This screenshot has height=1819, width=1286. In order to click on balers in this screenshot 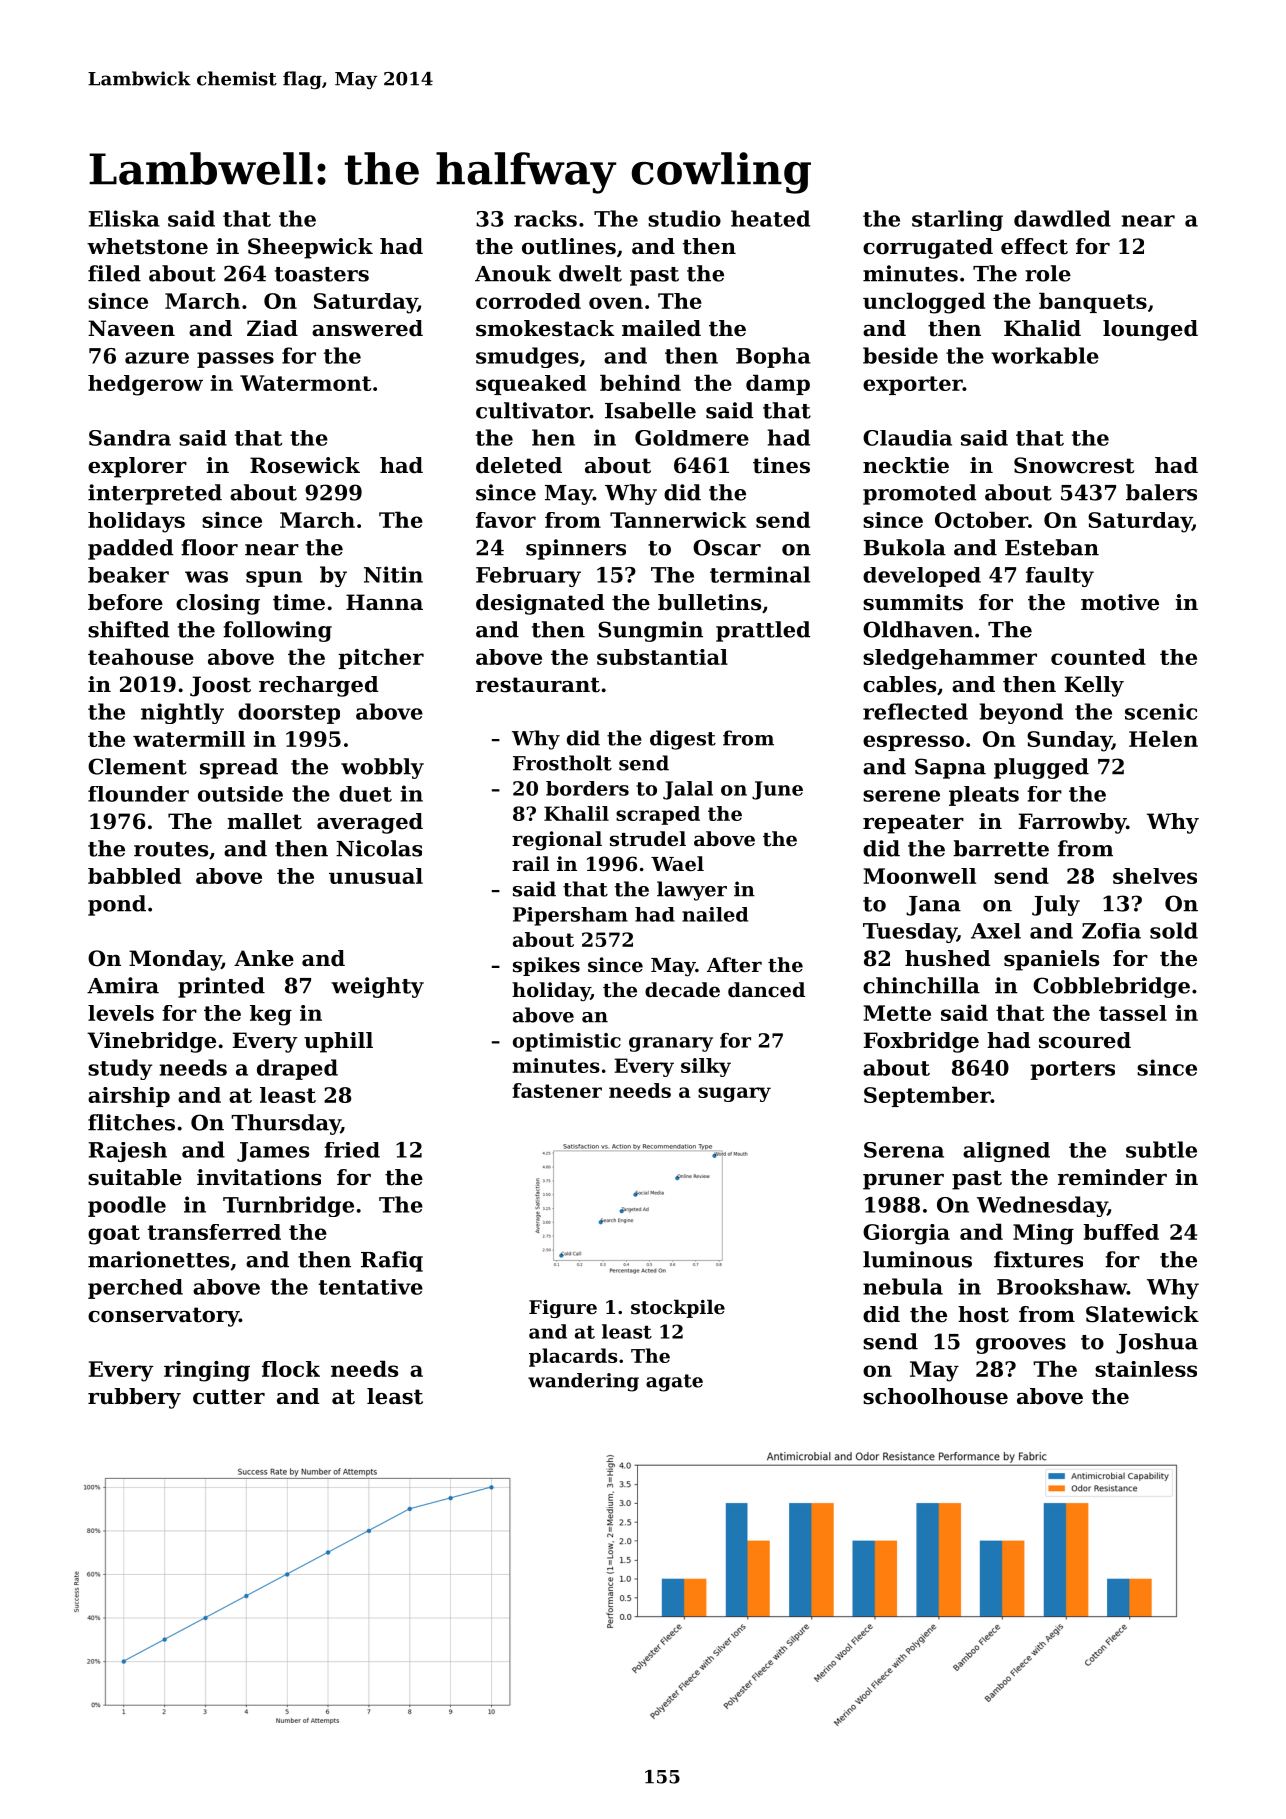, I will do `click(1161, 492)`.
